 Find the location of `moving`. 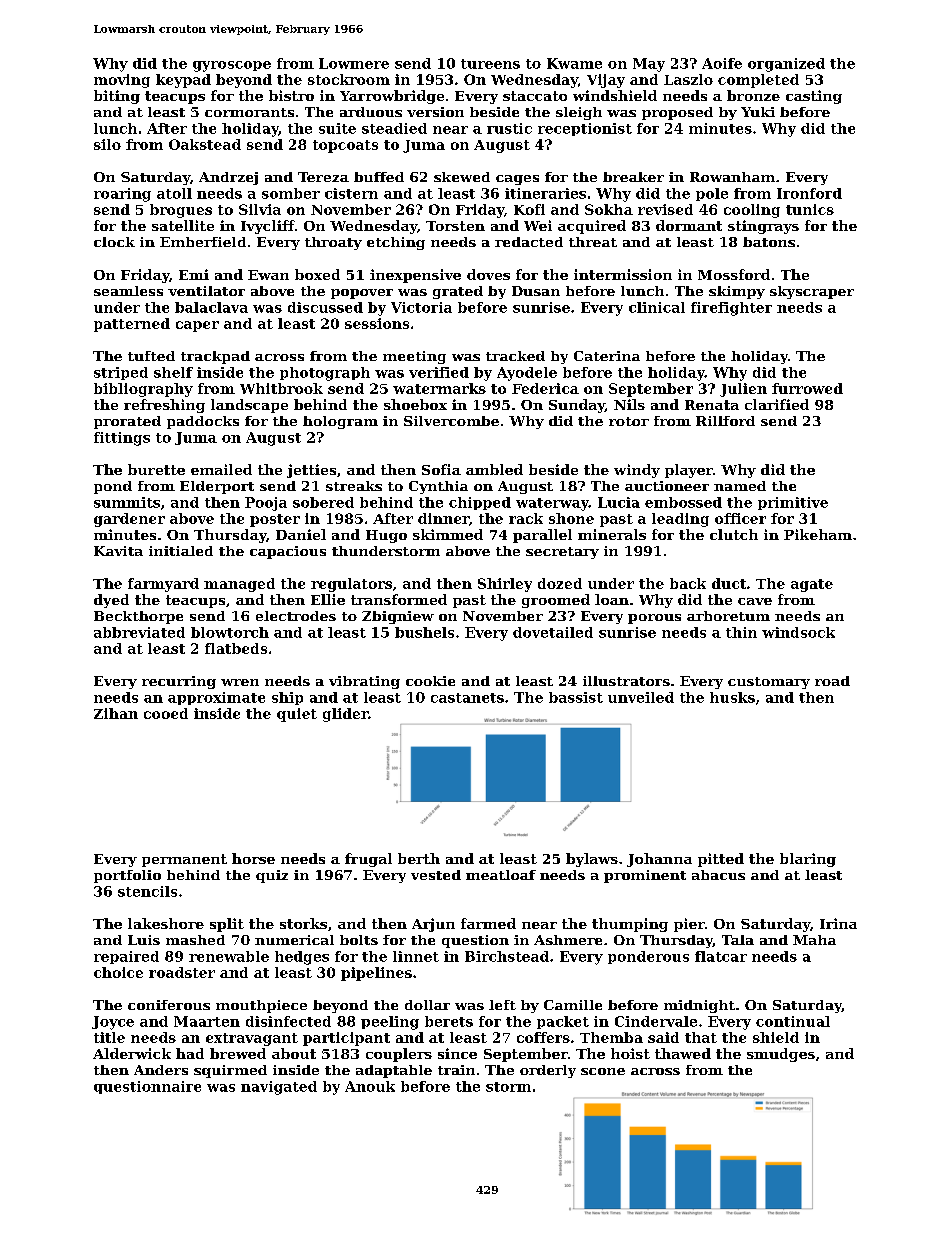

moving is located at coordinates (122, 81).
